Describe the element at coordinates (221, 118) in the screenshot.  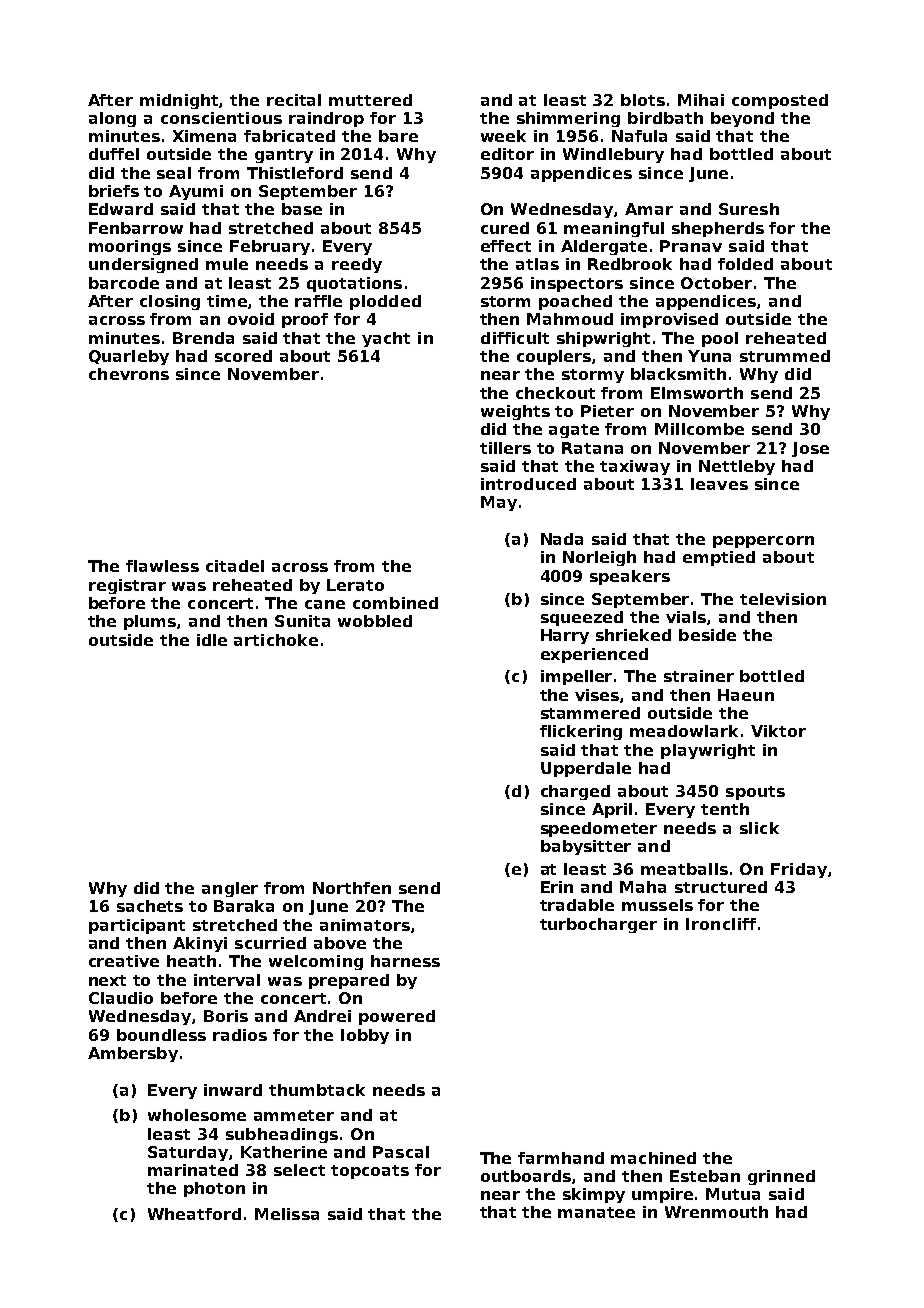
I see `conscientious` at that location.
